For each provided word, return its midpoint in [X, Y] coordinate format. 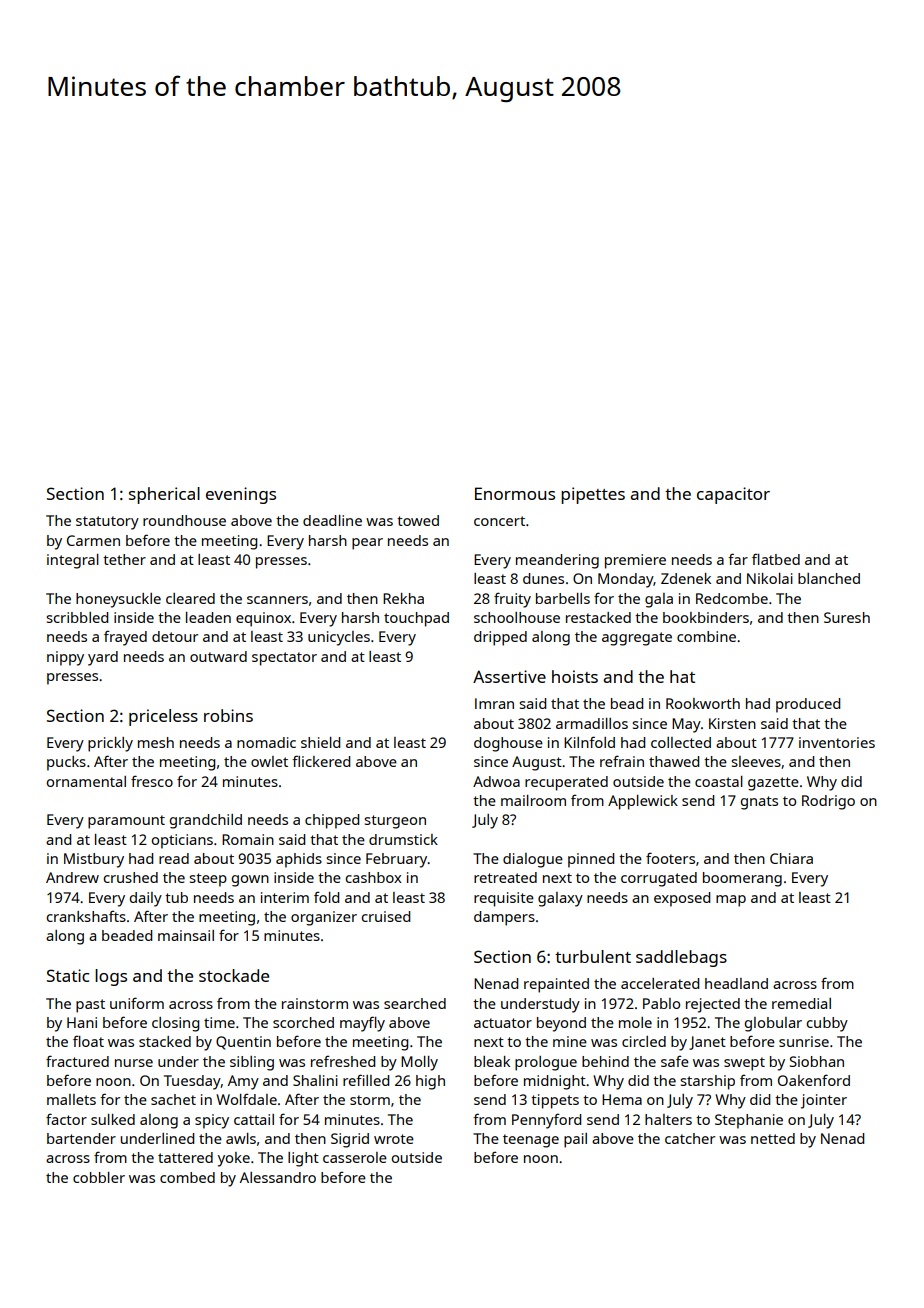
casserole [355, 1157]
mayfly [362, 1024]
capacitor [733, 495]
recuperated [566, 783]
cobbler [99, 1177]
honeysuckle [118, 600]
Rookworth [703, 703]
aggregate [637, 639]
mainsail [186, 935]
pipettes [593, 495]
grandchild [205, 821]
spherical [164, 495]
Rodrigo [828, 802]
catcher [690, 1138]
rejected [713, 1005]
